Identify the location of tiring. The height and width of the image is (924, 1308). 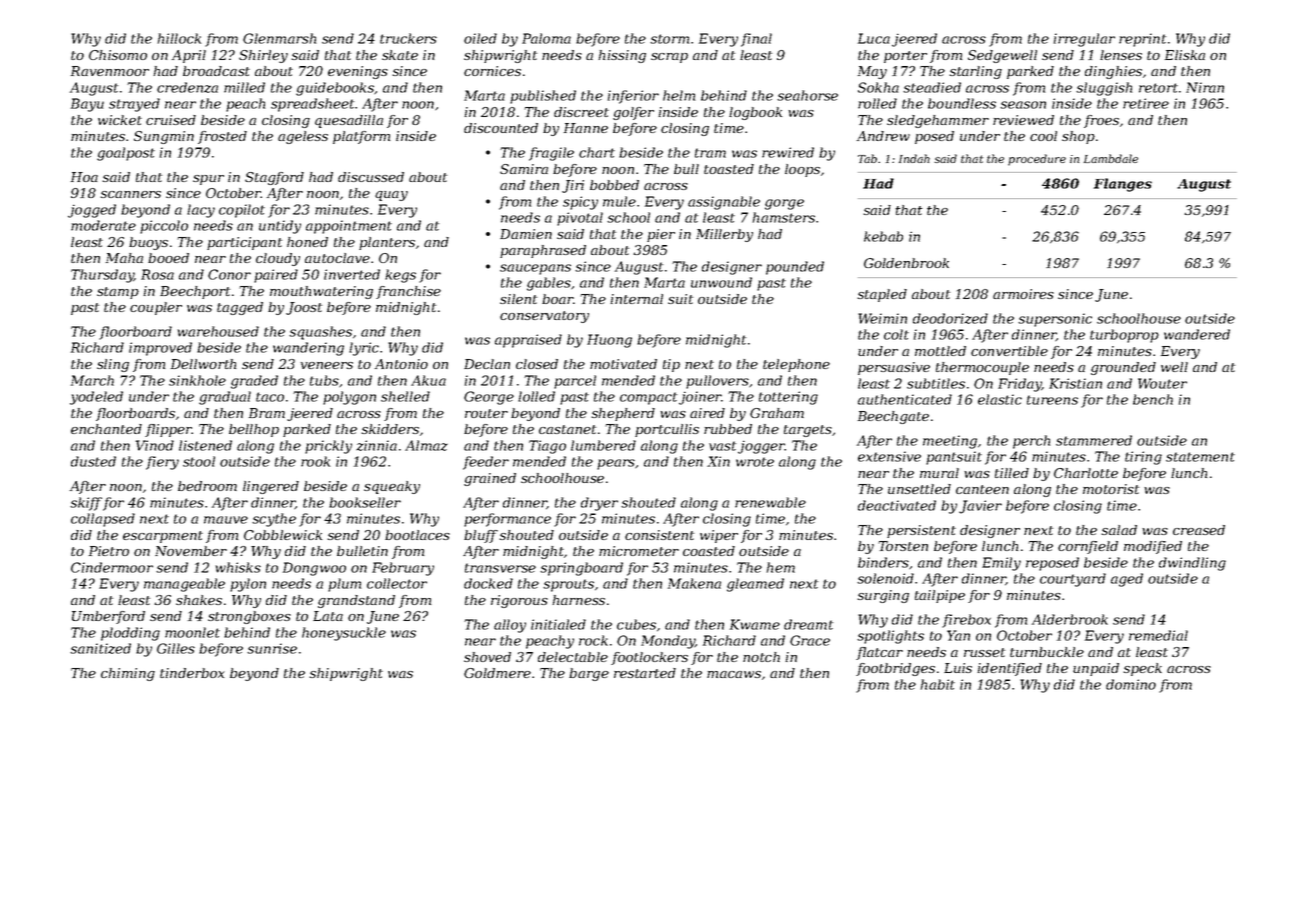
(1143, 458).
